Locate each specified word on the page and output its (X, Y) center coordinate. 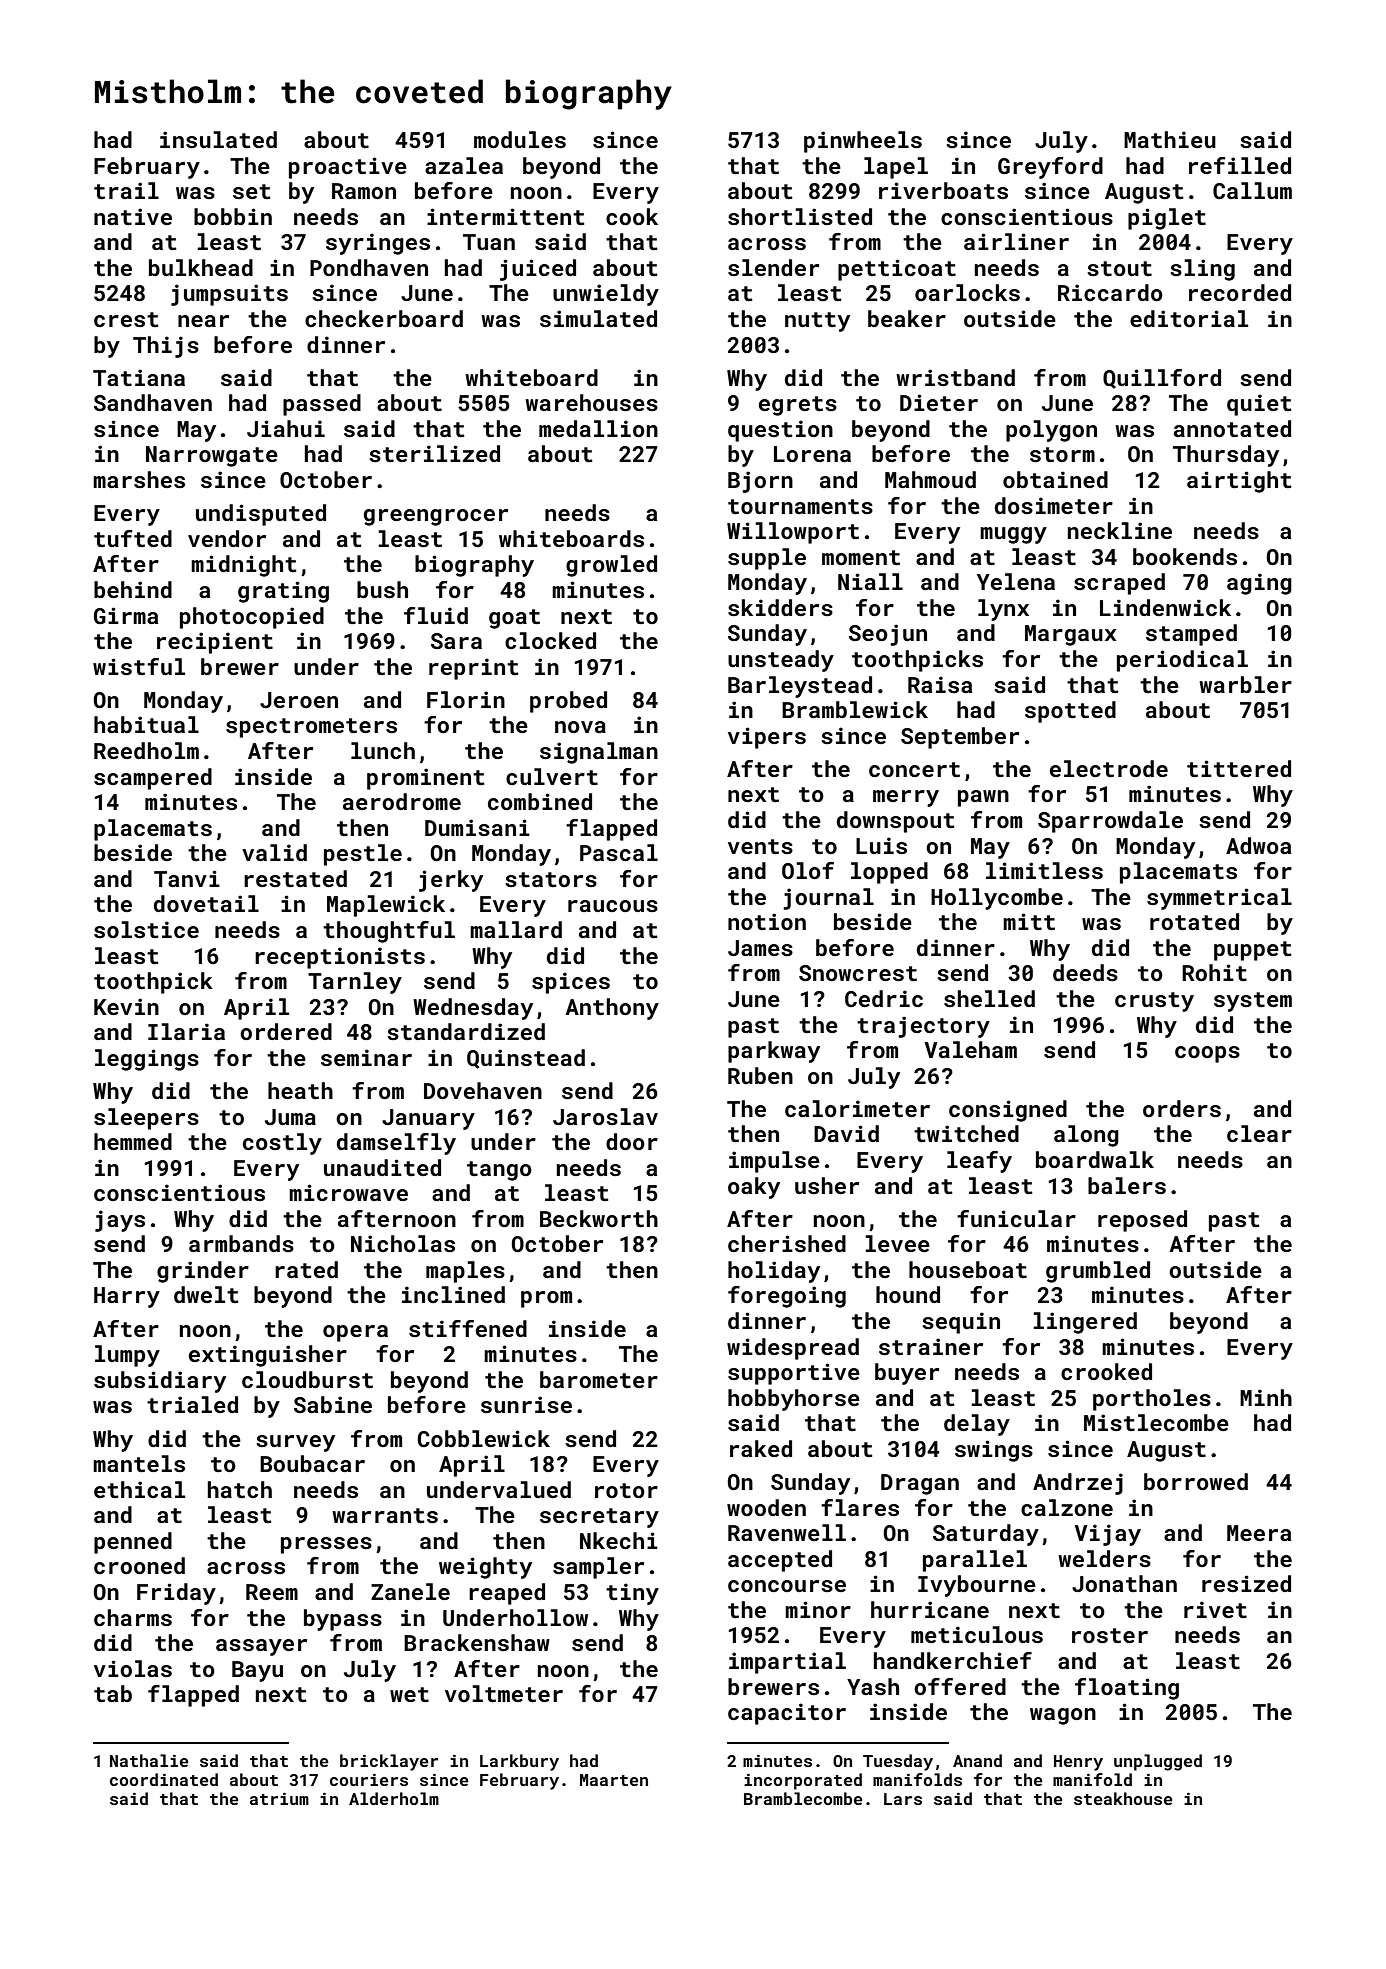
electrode (1109, 768)
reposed (1142, 1221)
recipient (215, 643)
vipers (767, 738)
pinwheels (863, 142)
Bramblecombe (803, 1798)
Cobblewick (484, 1438)
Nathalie (149, 1760)
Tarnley (355, 983)
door (632, 1141)
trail (126, 190)
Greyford (1050, 168)
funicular (1016, 1218)
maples (465, 1272)
